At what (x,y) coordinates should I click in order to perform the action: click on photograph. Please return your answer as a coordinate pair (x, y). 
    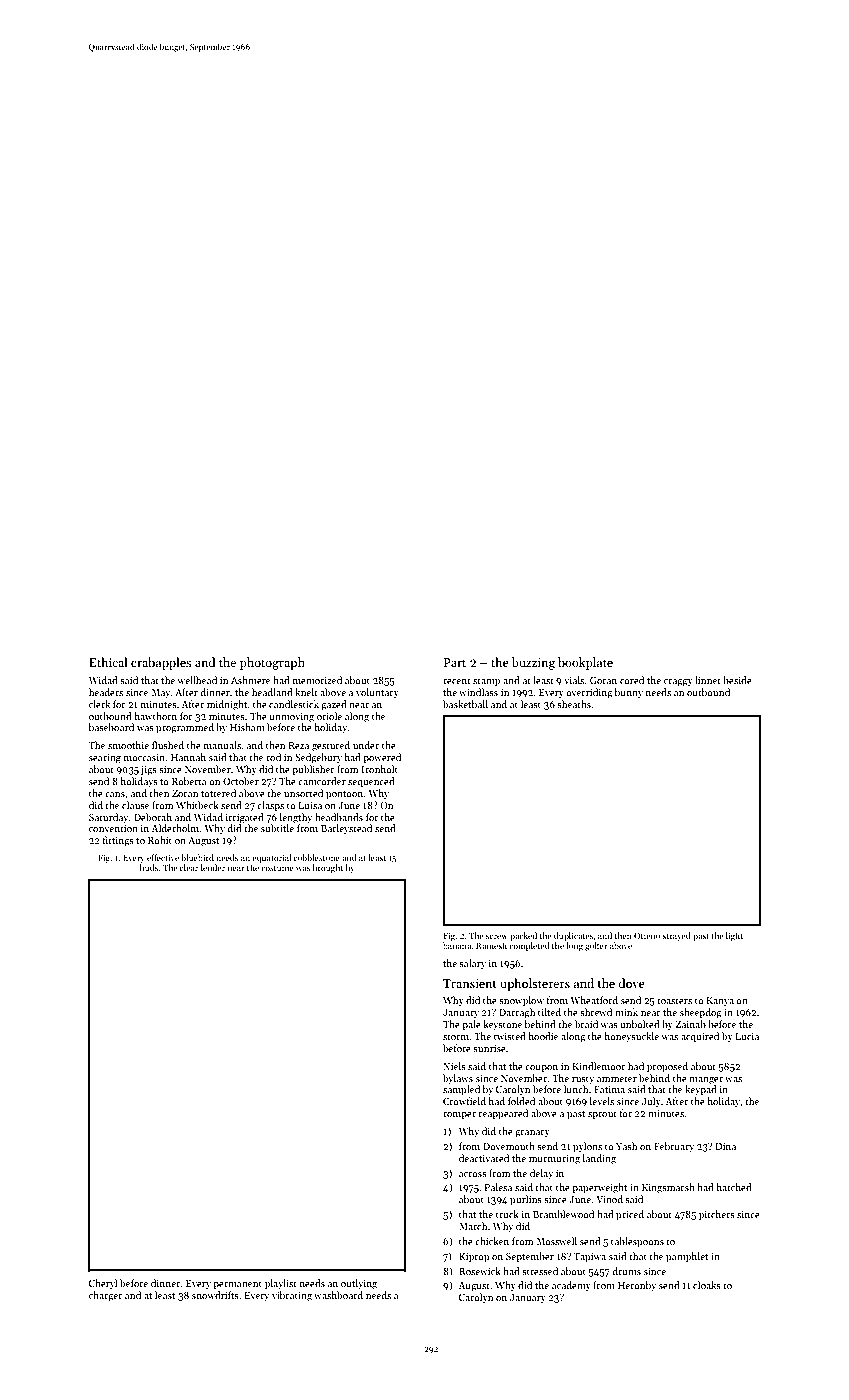
    Looking at the image, I should click on (272, 663).
